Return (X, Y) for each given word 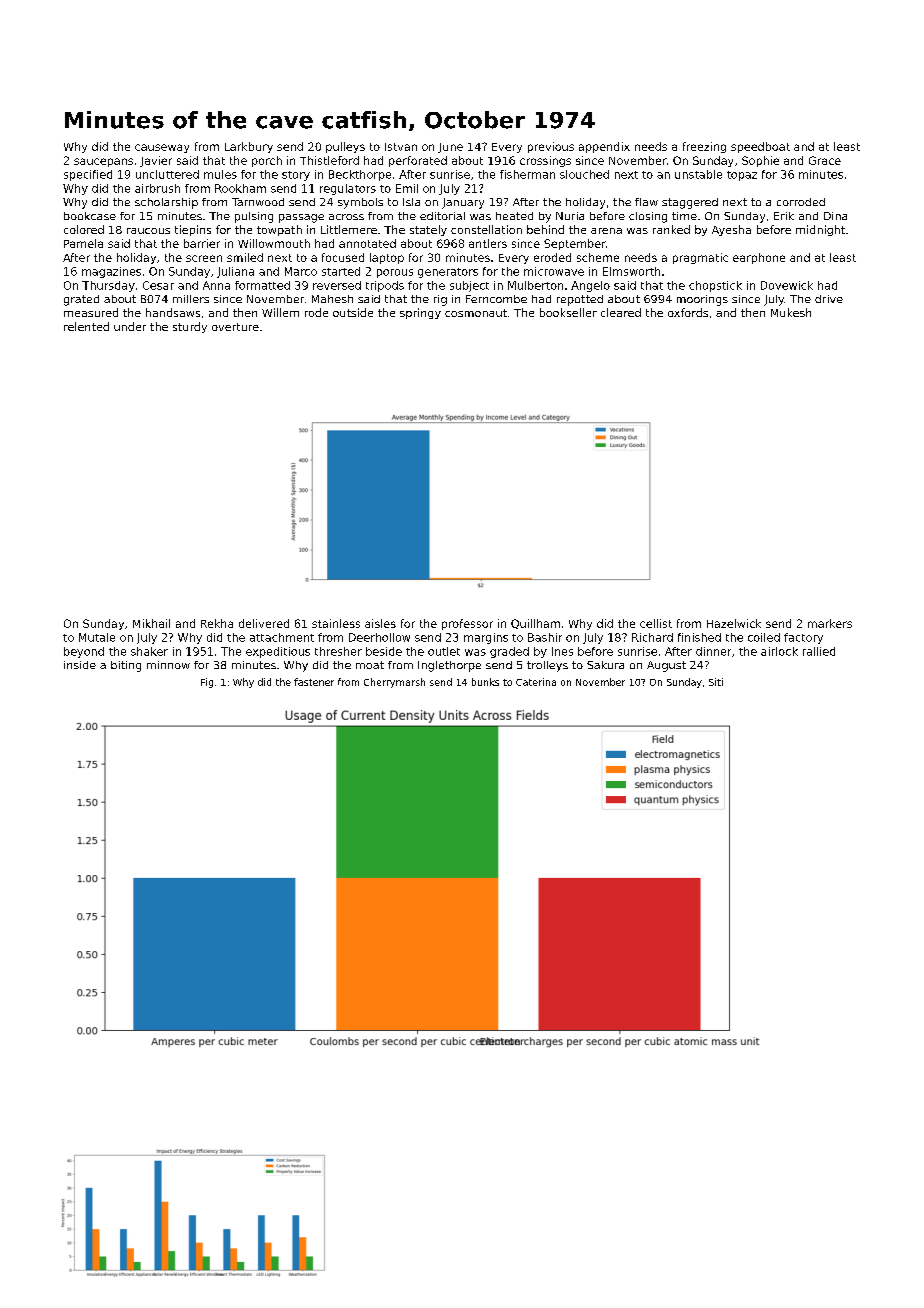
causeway (162, 148)
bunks (485, 682)
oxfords (688, 312)
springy (420, 313)
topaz (742, 176)
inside (80, 665)
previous (551, 147)
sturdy (190, 327)
